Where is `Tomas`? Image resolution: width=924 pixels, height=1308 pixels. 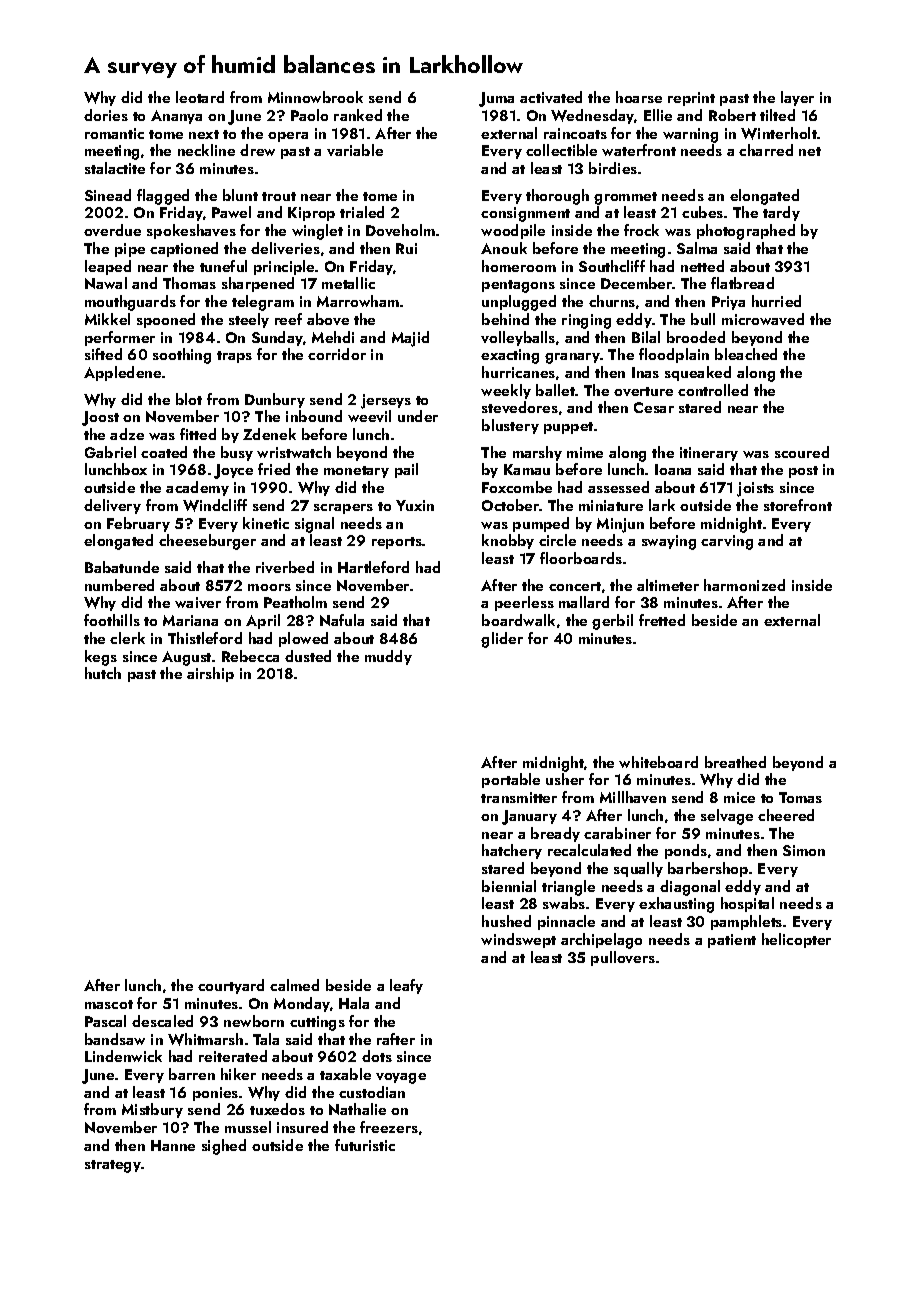
Tomas is located at coordinates (800, 797).
